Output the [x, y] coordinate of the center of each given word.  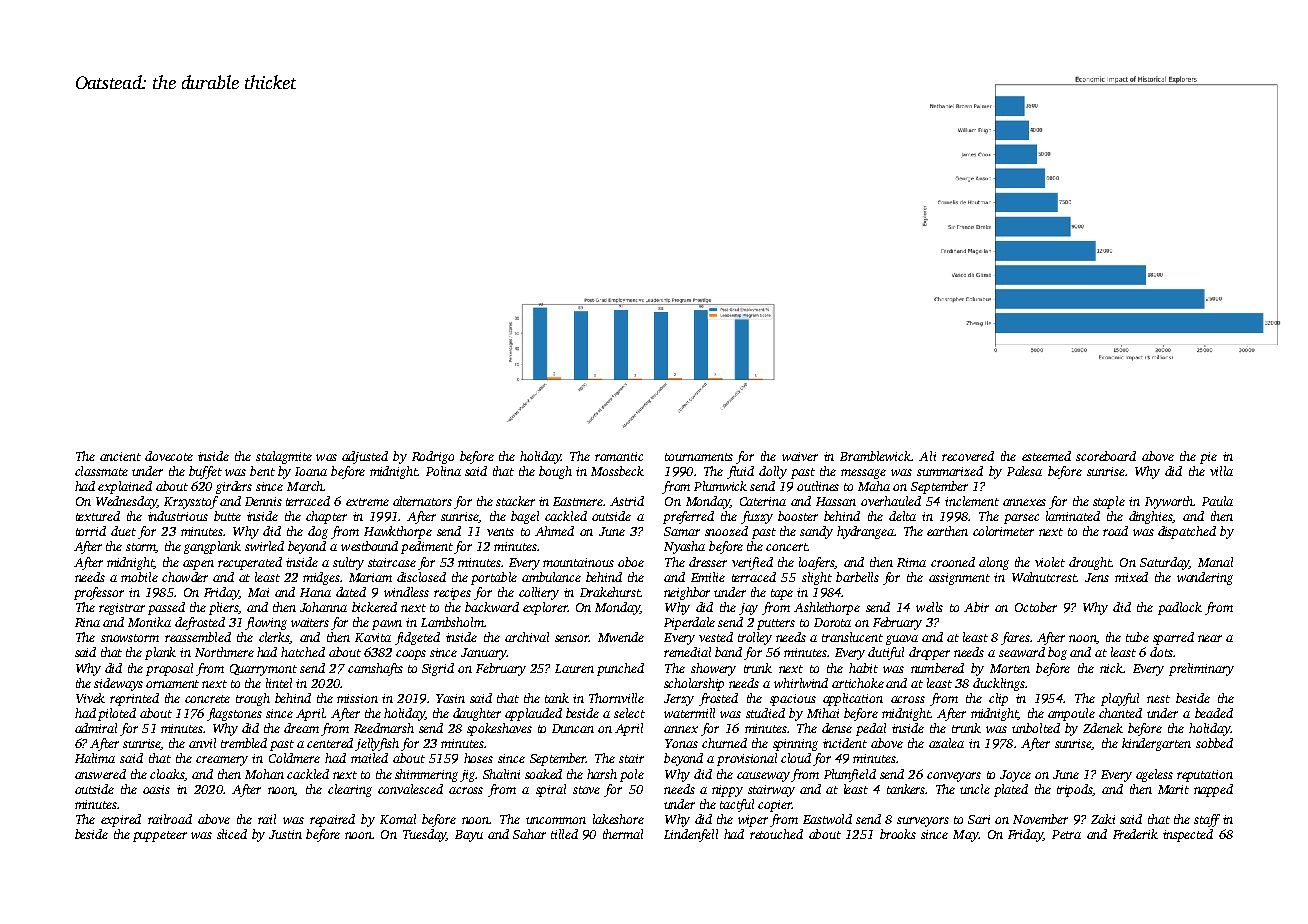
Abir [976, 607]
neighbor [687, 593]
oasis [156, 789]
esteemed [1046, 456]
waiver [800, 456]
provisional [747, 759]
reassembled [198, 637]
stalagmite [284, 457]
